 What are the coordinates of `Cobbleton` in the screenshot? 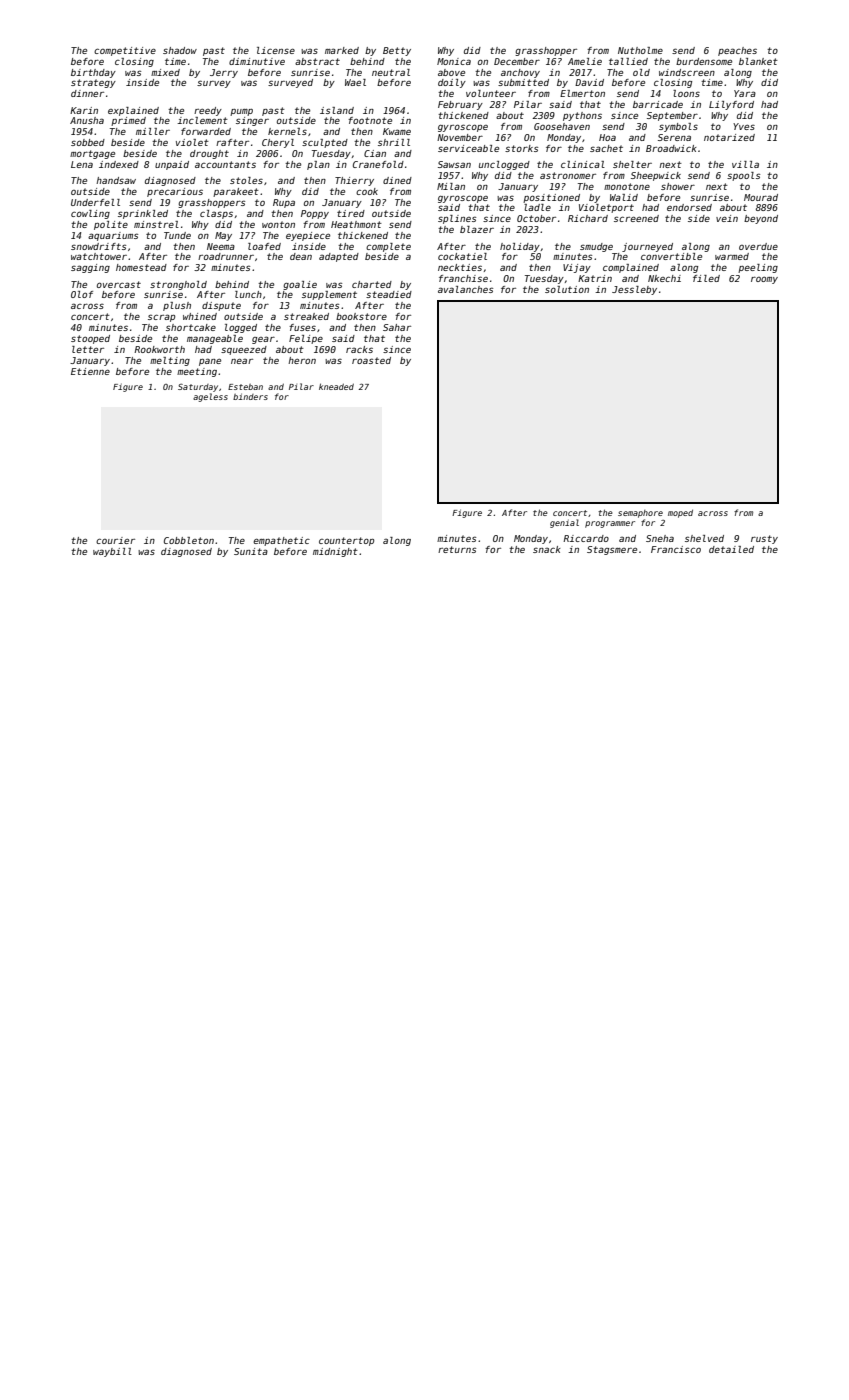 It's located at (189, 540).
